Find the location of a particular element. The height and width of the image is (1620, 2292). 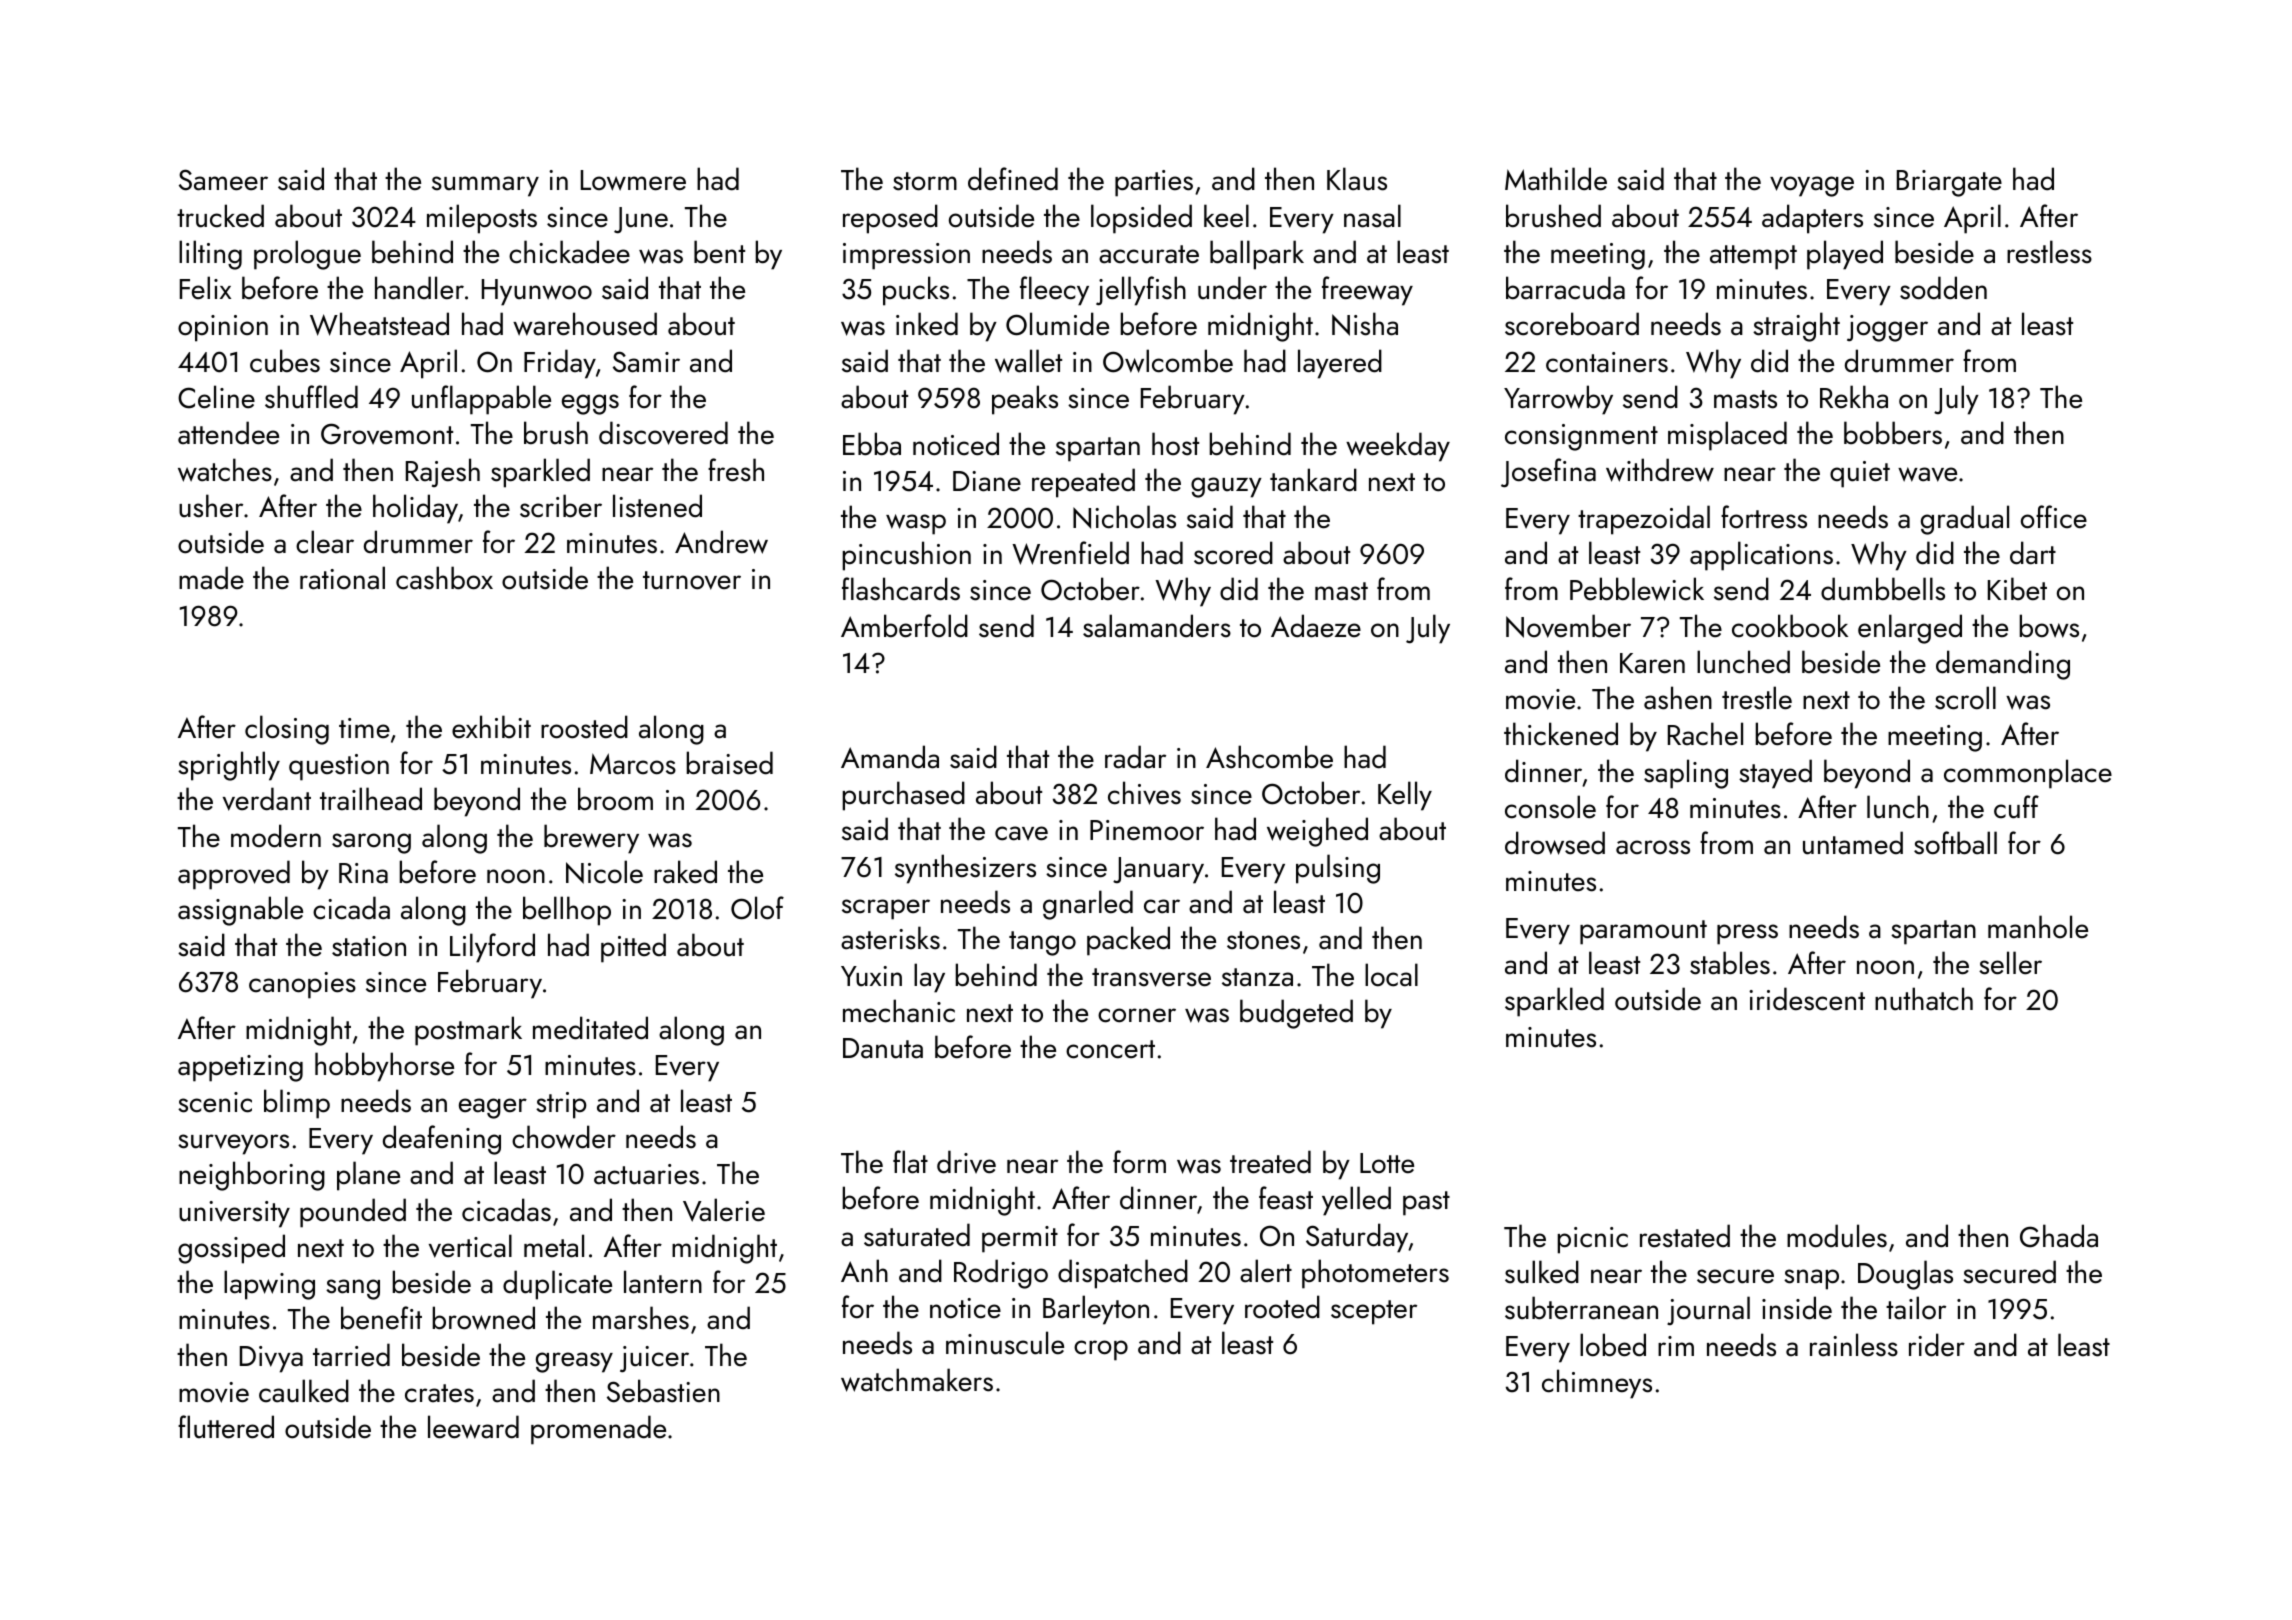

canopies is located at coordinates (302, 985).
